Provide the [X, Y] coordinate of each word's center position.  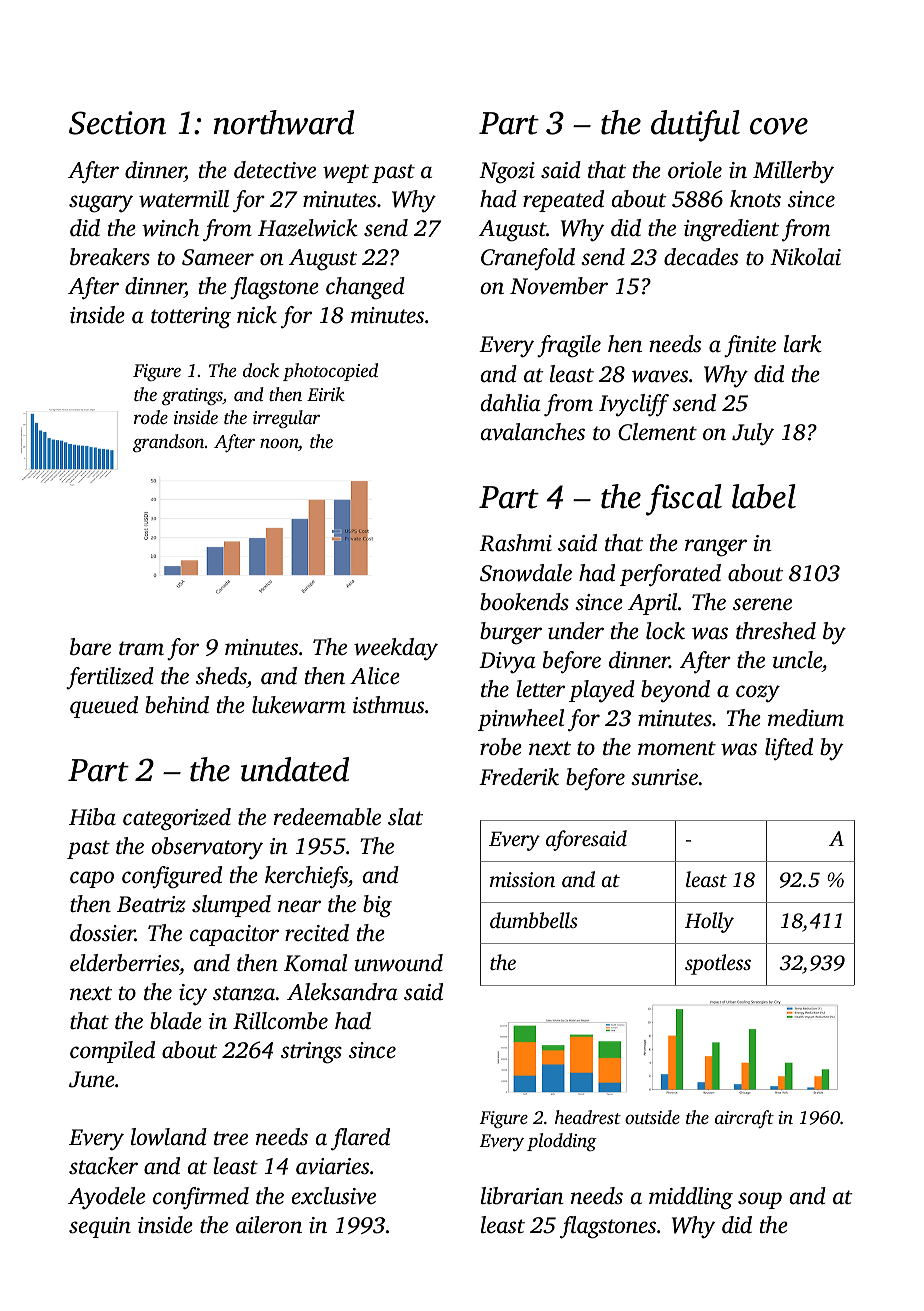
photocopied [330, 372]
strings [311, 1053]
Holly [709, 922]
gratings [192, 397]
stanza [244, 993]
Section [117, 123]
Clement [657, 432]
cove [779, 126]
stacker [103, 1166]
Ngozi [507, 173]
